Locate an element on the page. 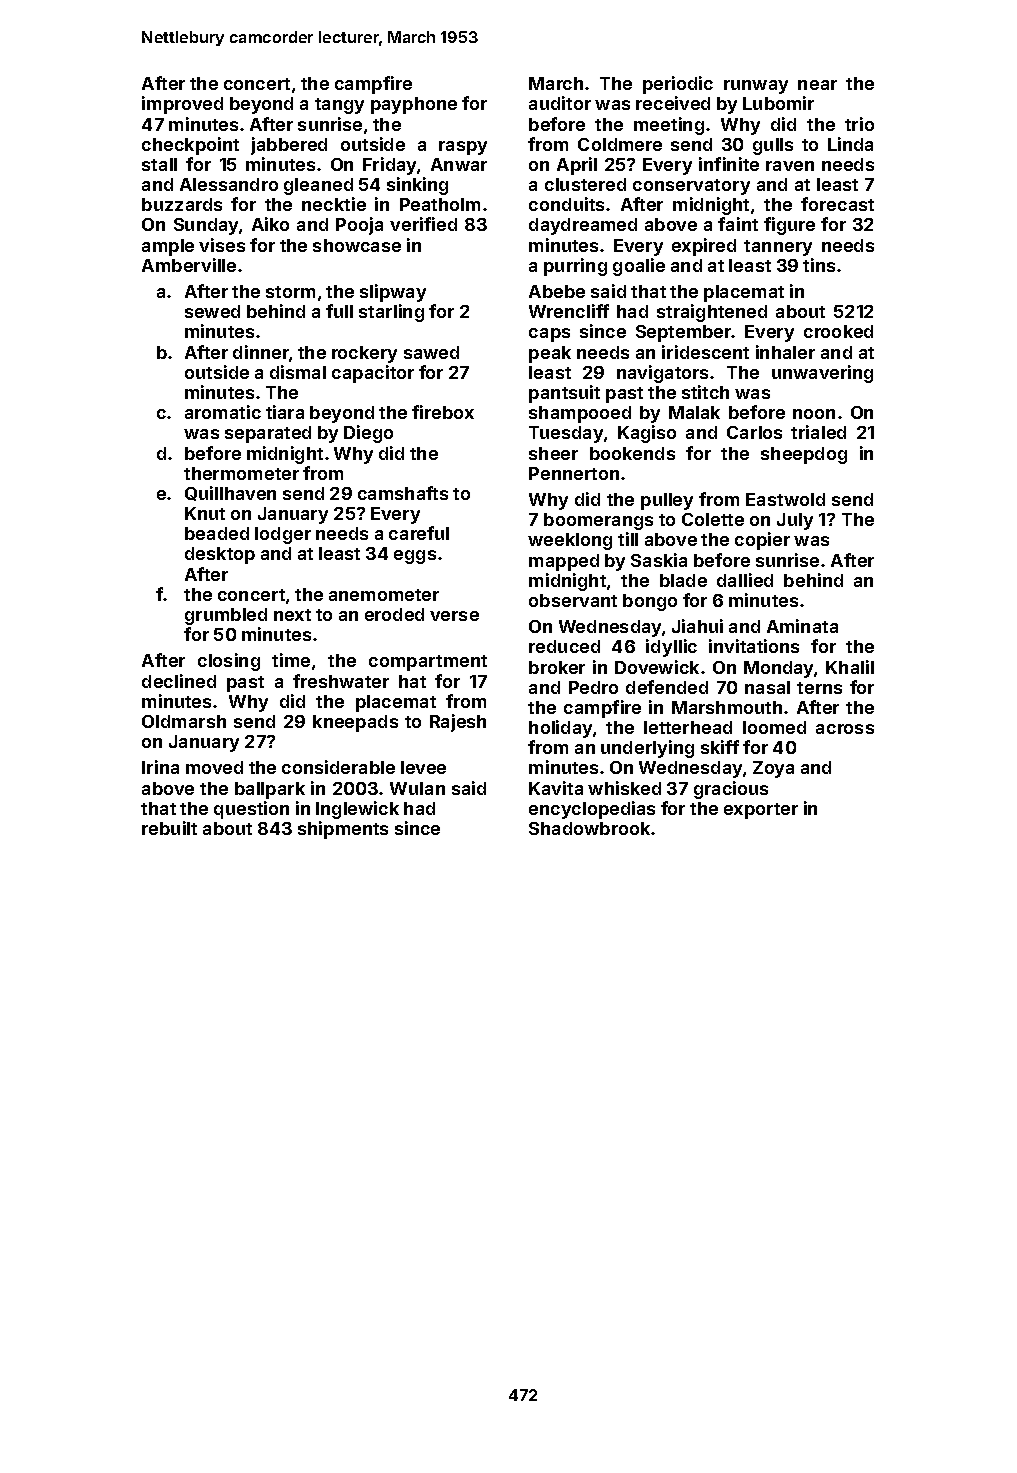 The width and height of the image is (1017, 1473). sawed is located at coordinates (431, 352).
